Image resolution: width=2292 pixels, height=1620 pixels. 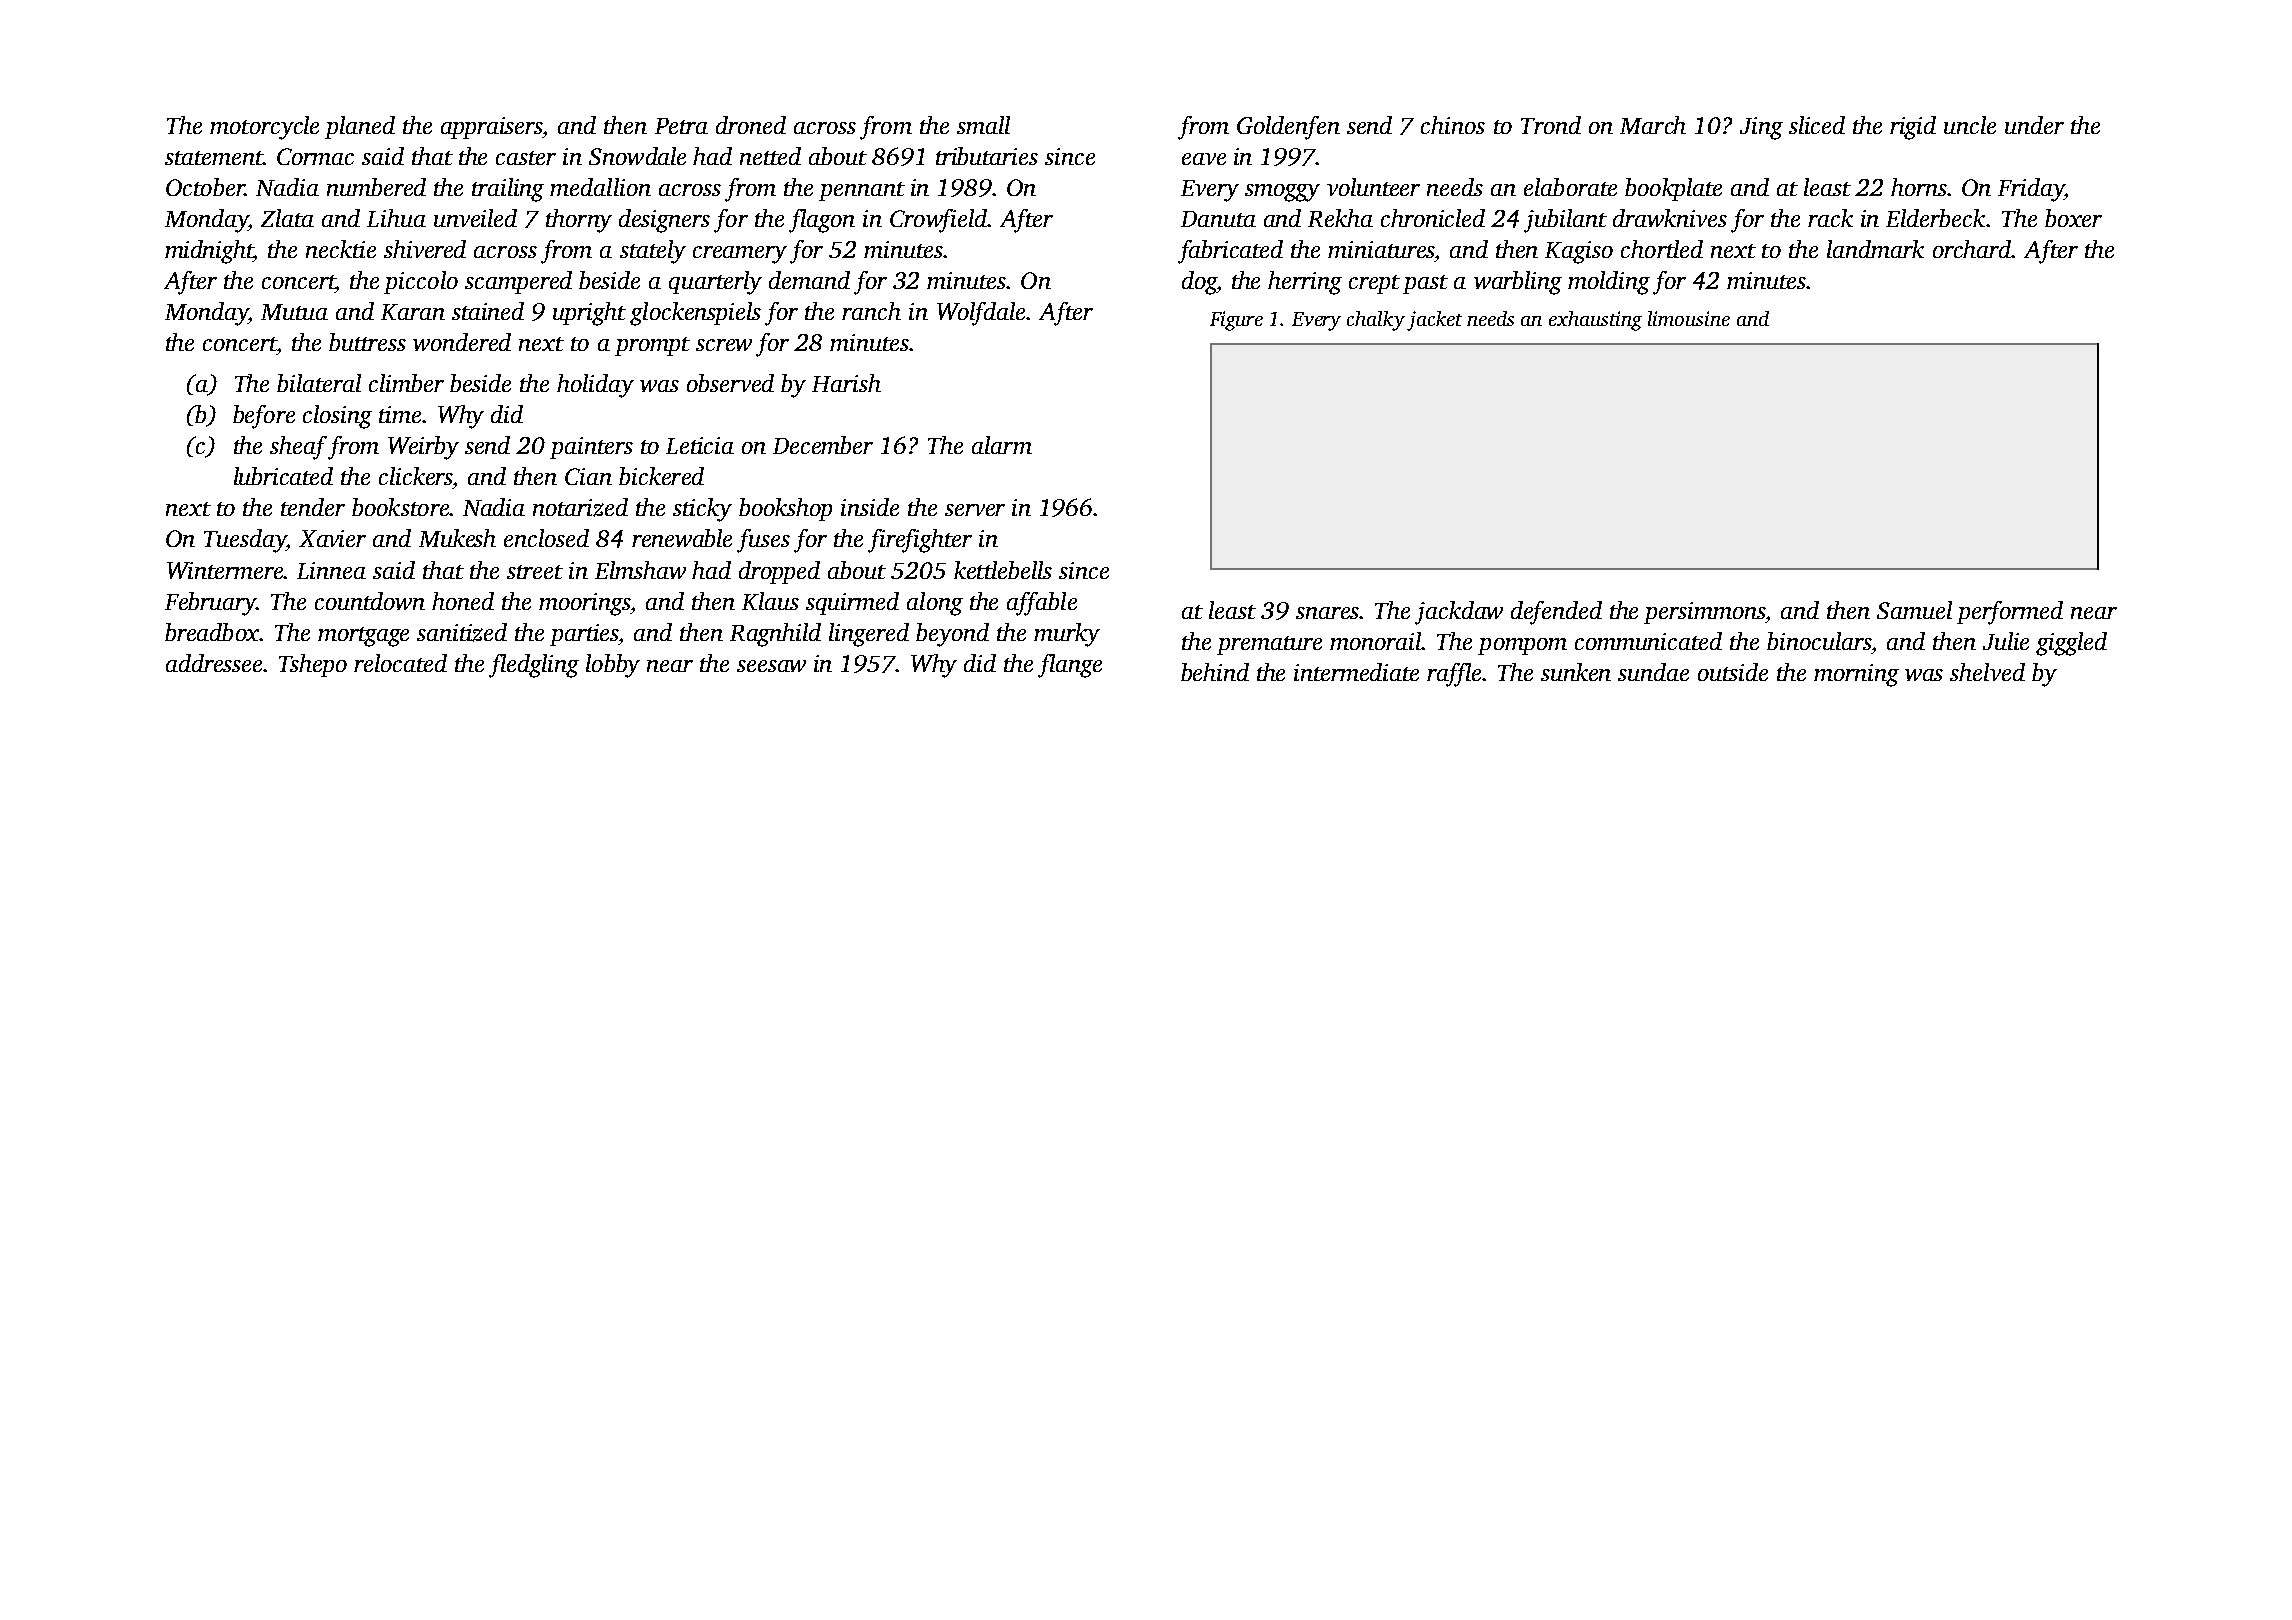 What do you see at coordinates (1288, 128) in the image?
I see `Goldenfen` at bounding box center [1288, 128].
